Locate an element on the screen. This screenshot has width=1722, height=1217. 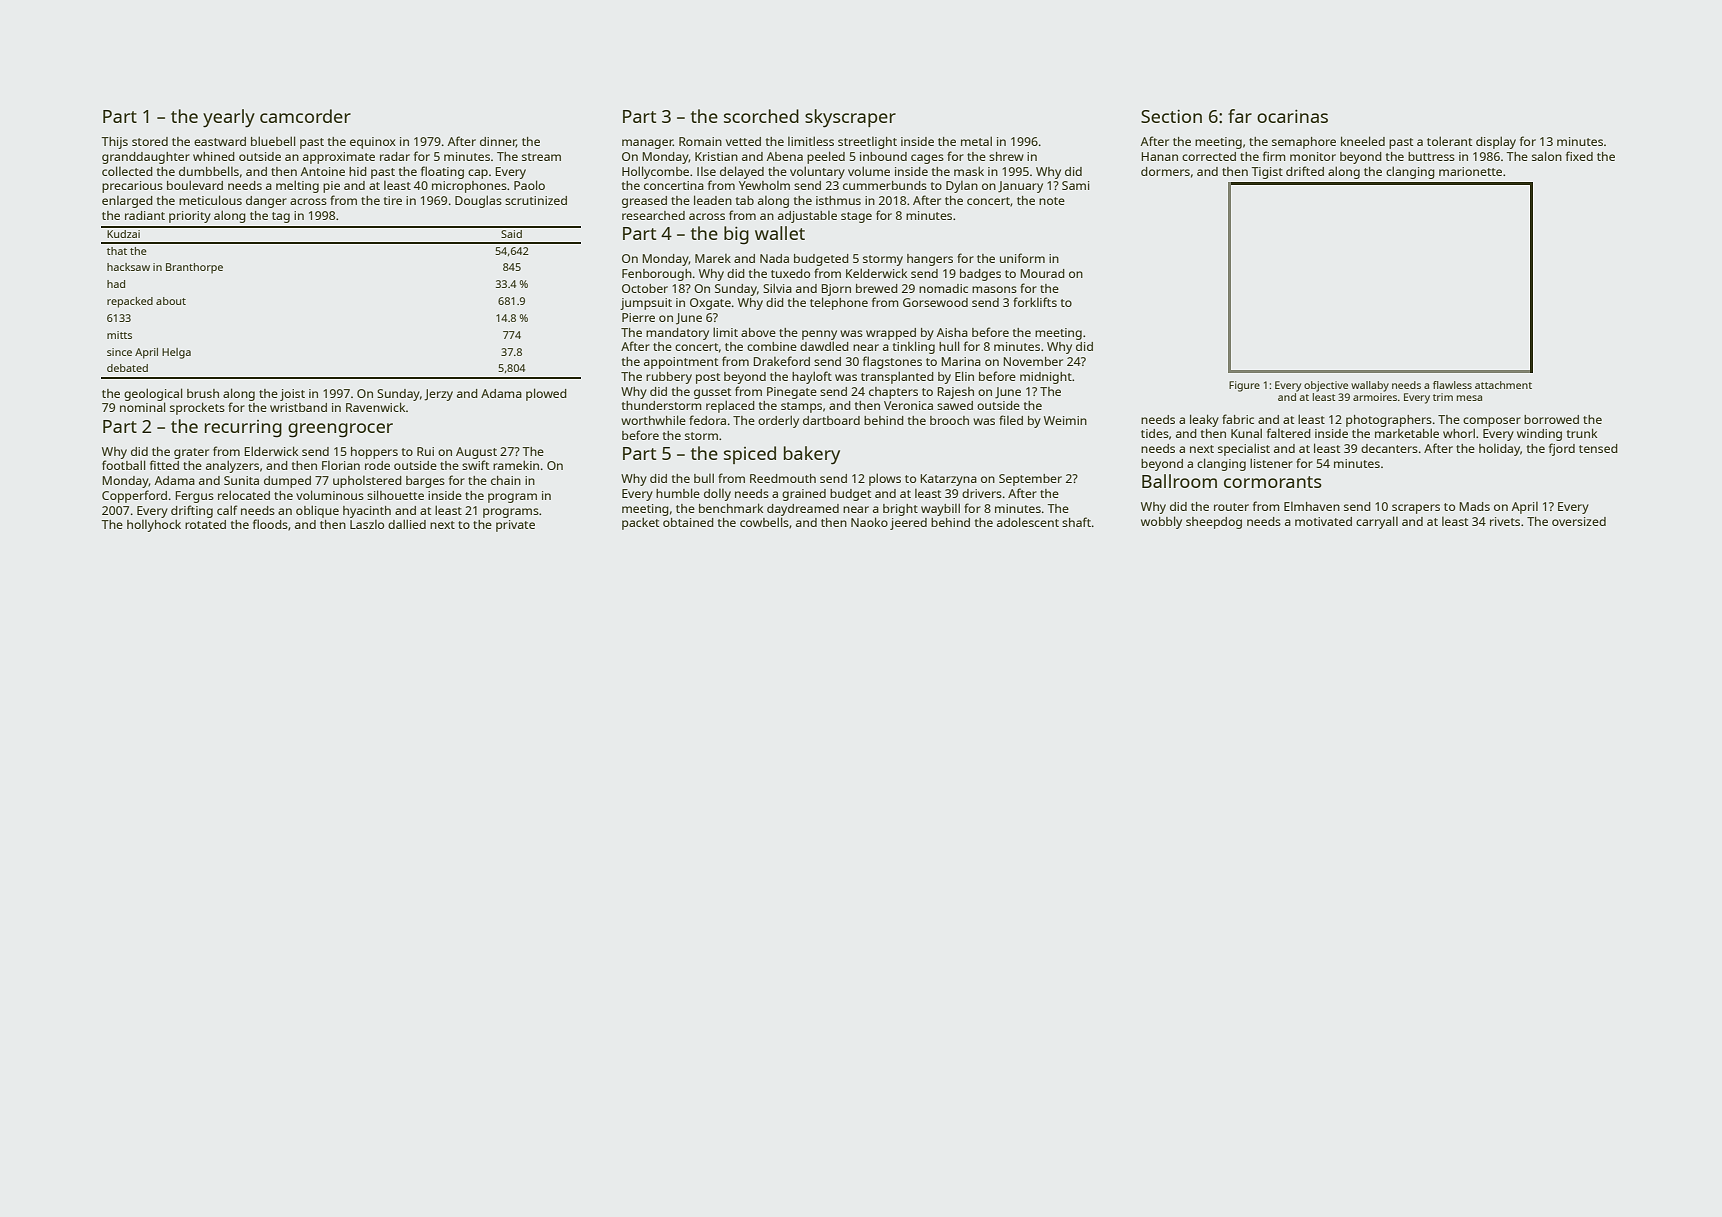
waybill is located at coordinates (940, 509).
